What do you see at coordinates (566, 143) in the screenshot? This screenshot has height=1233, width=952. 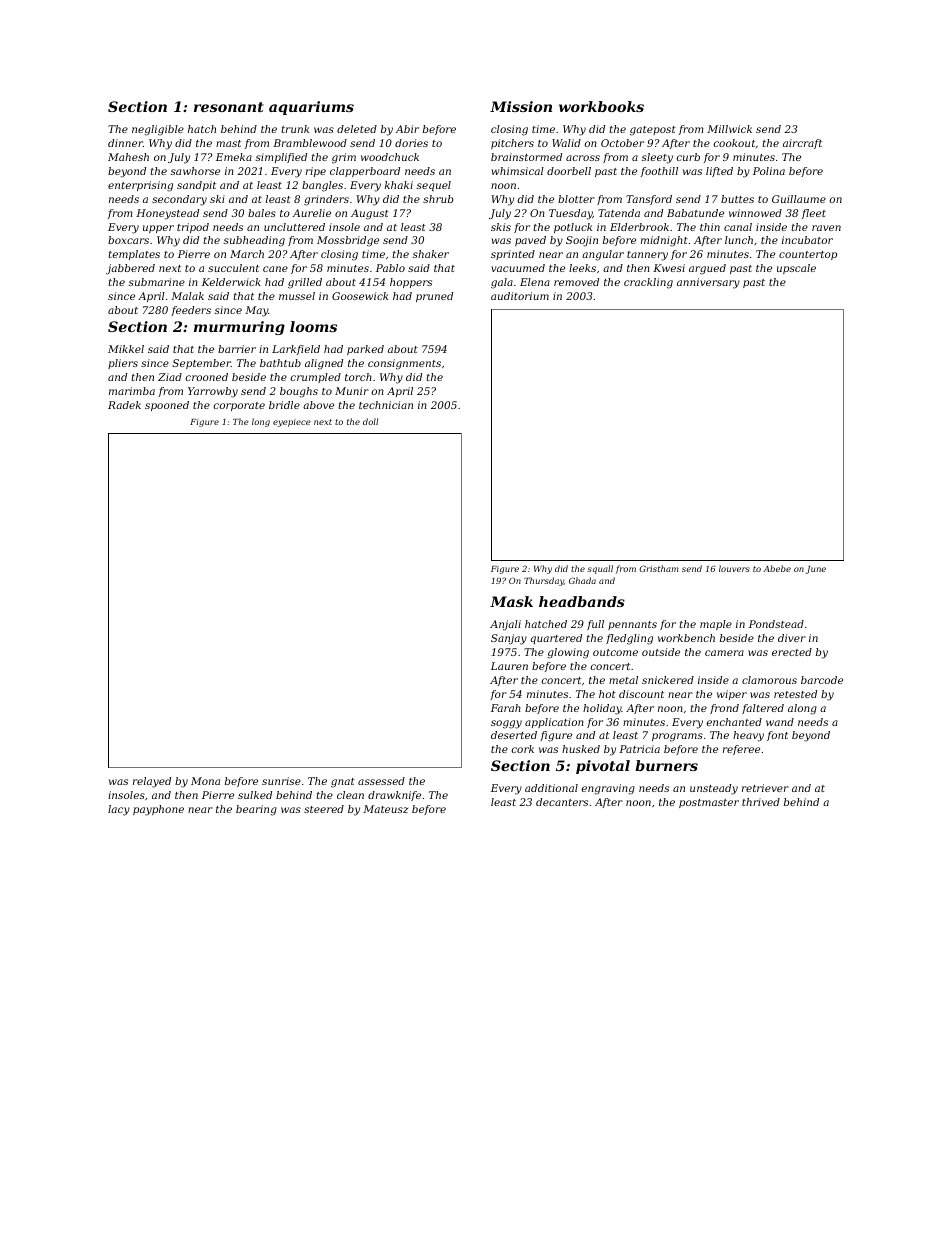 I see `Walid` at bounding box center [566, 143].
